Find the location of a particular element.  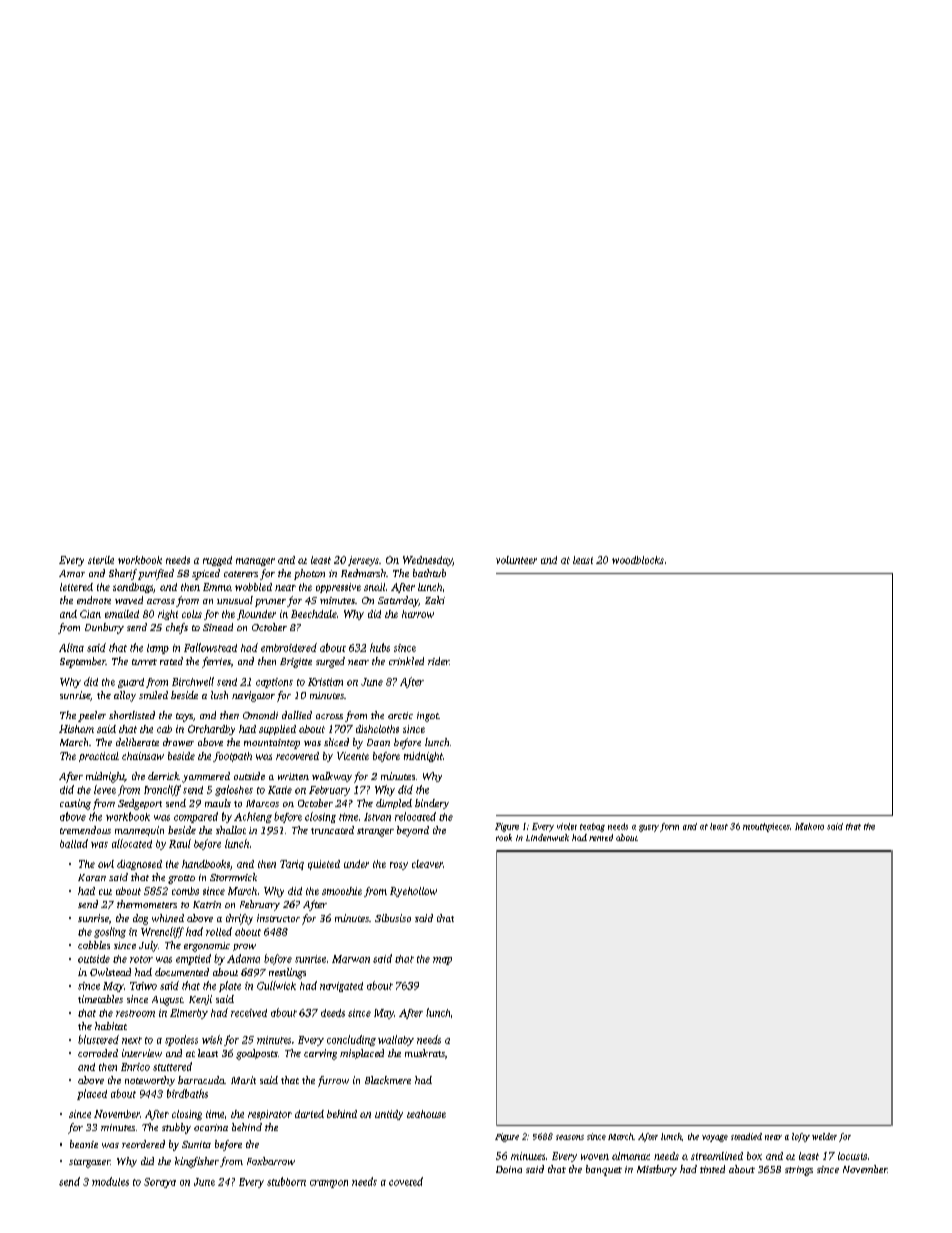

coveted is located at coordinates (406, 1181).
